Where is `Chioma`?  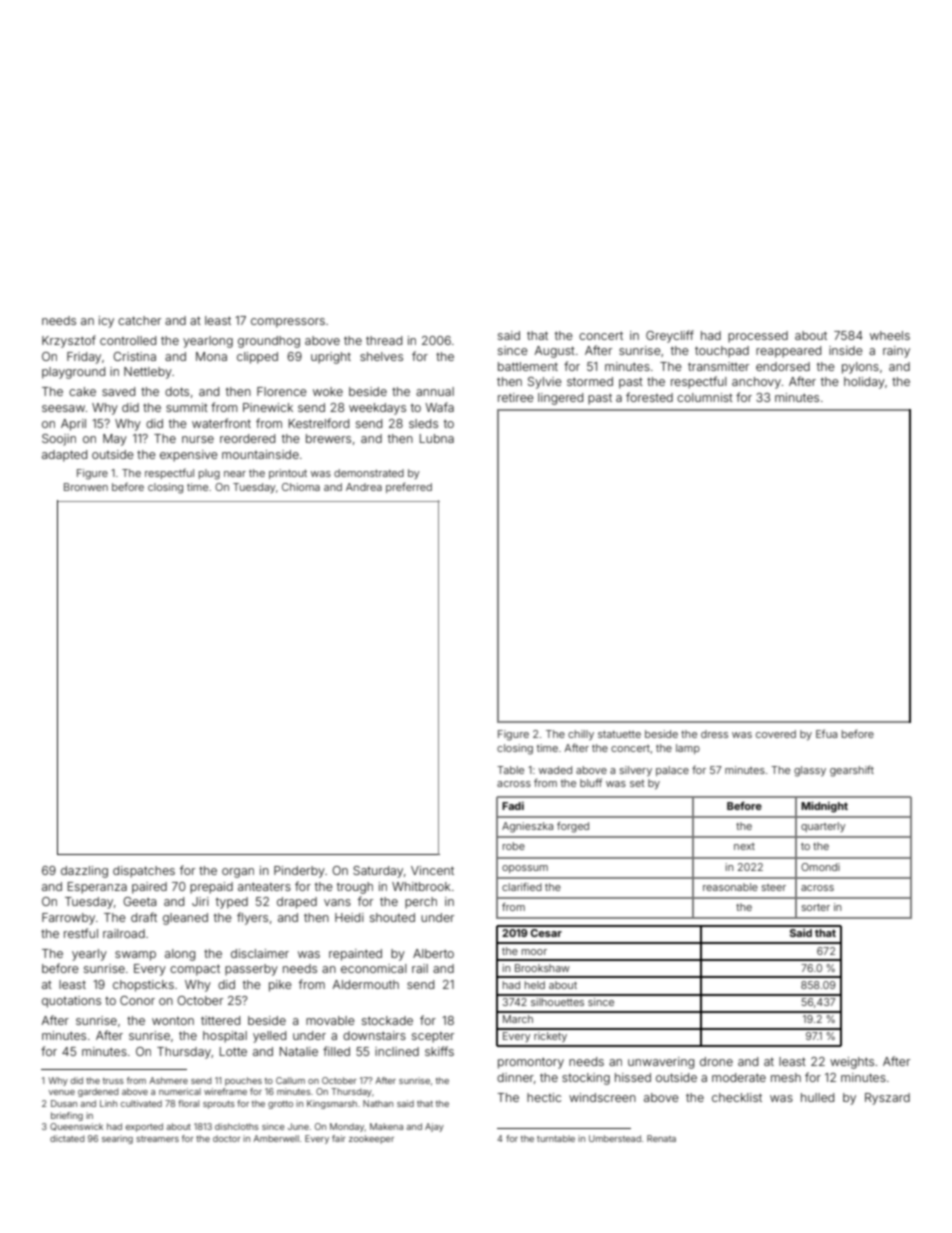 Chioma is located at coordinates (301, 487).
